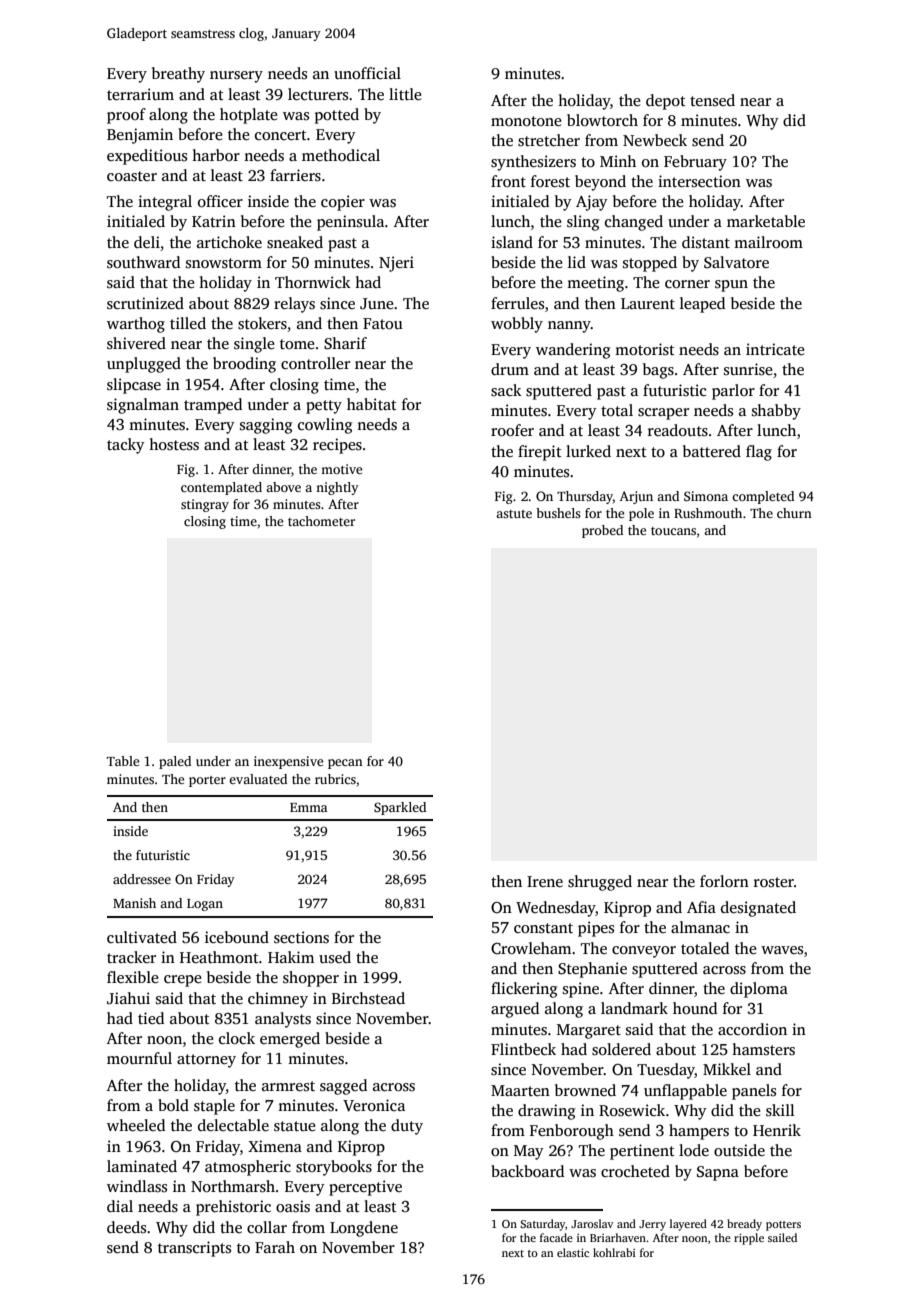 The image size is (924, 1311). What do you see at coordinates (126, 1227) in the page?
I see `deeds` at bounding box center [126, 1227].
